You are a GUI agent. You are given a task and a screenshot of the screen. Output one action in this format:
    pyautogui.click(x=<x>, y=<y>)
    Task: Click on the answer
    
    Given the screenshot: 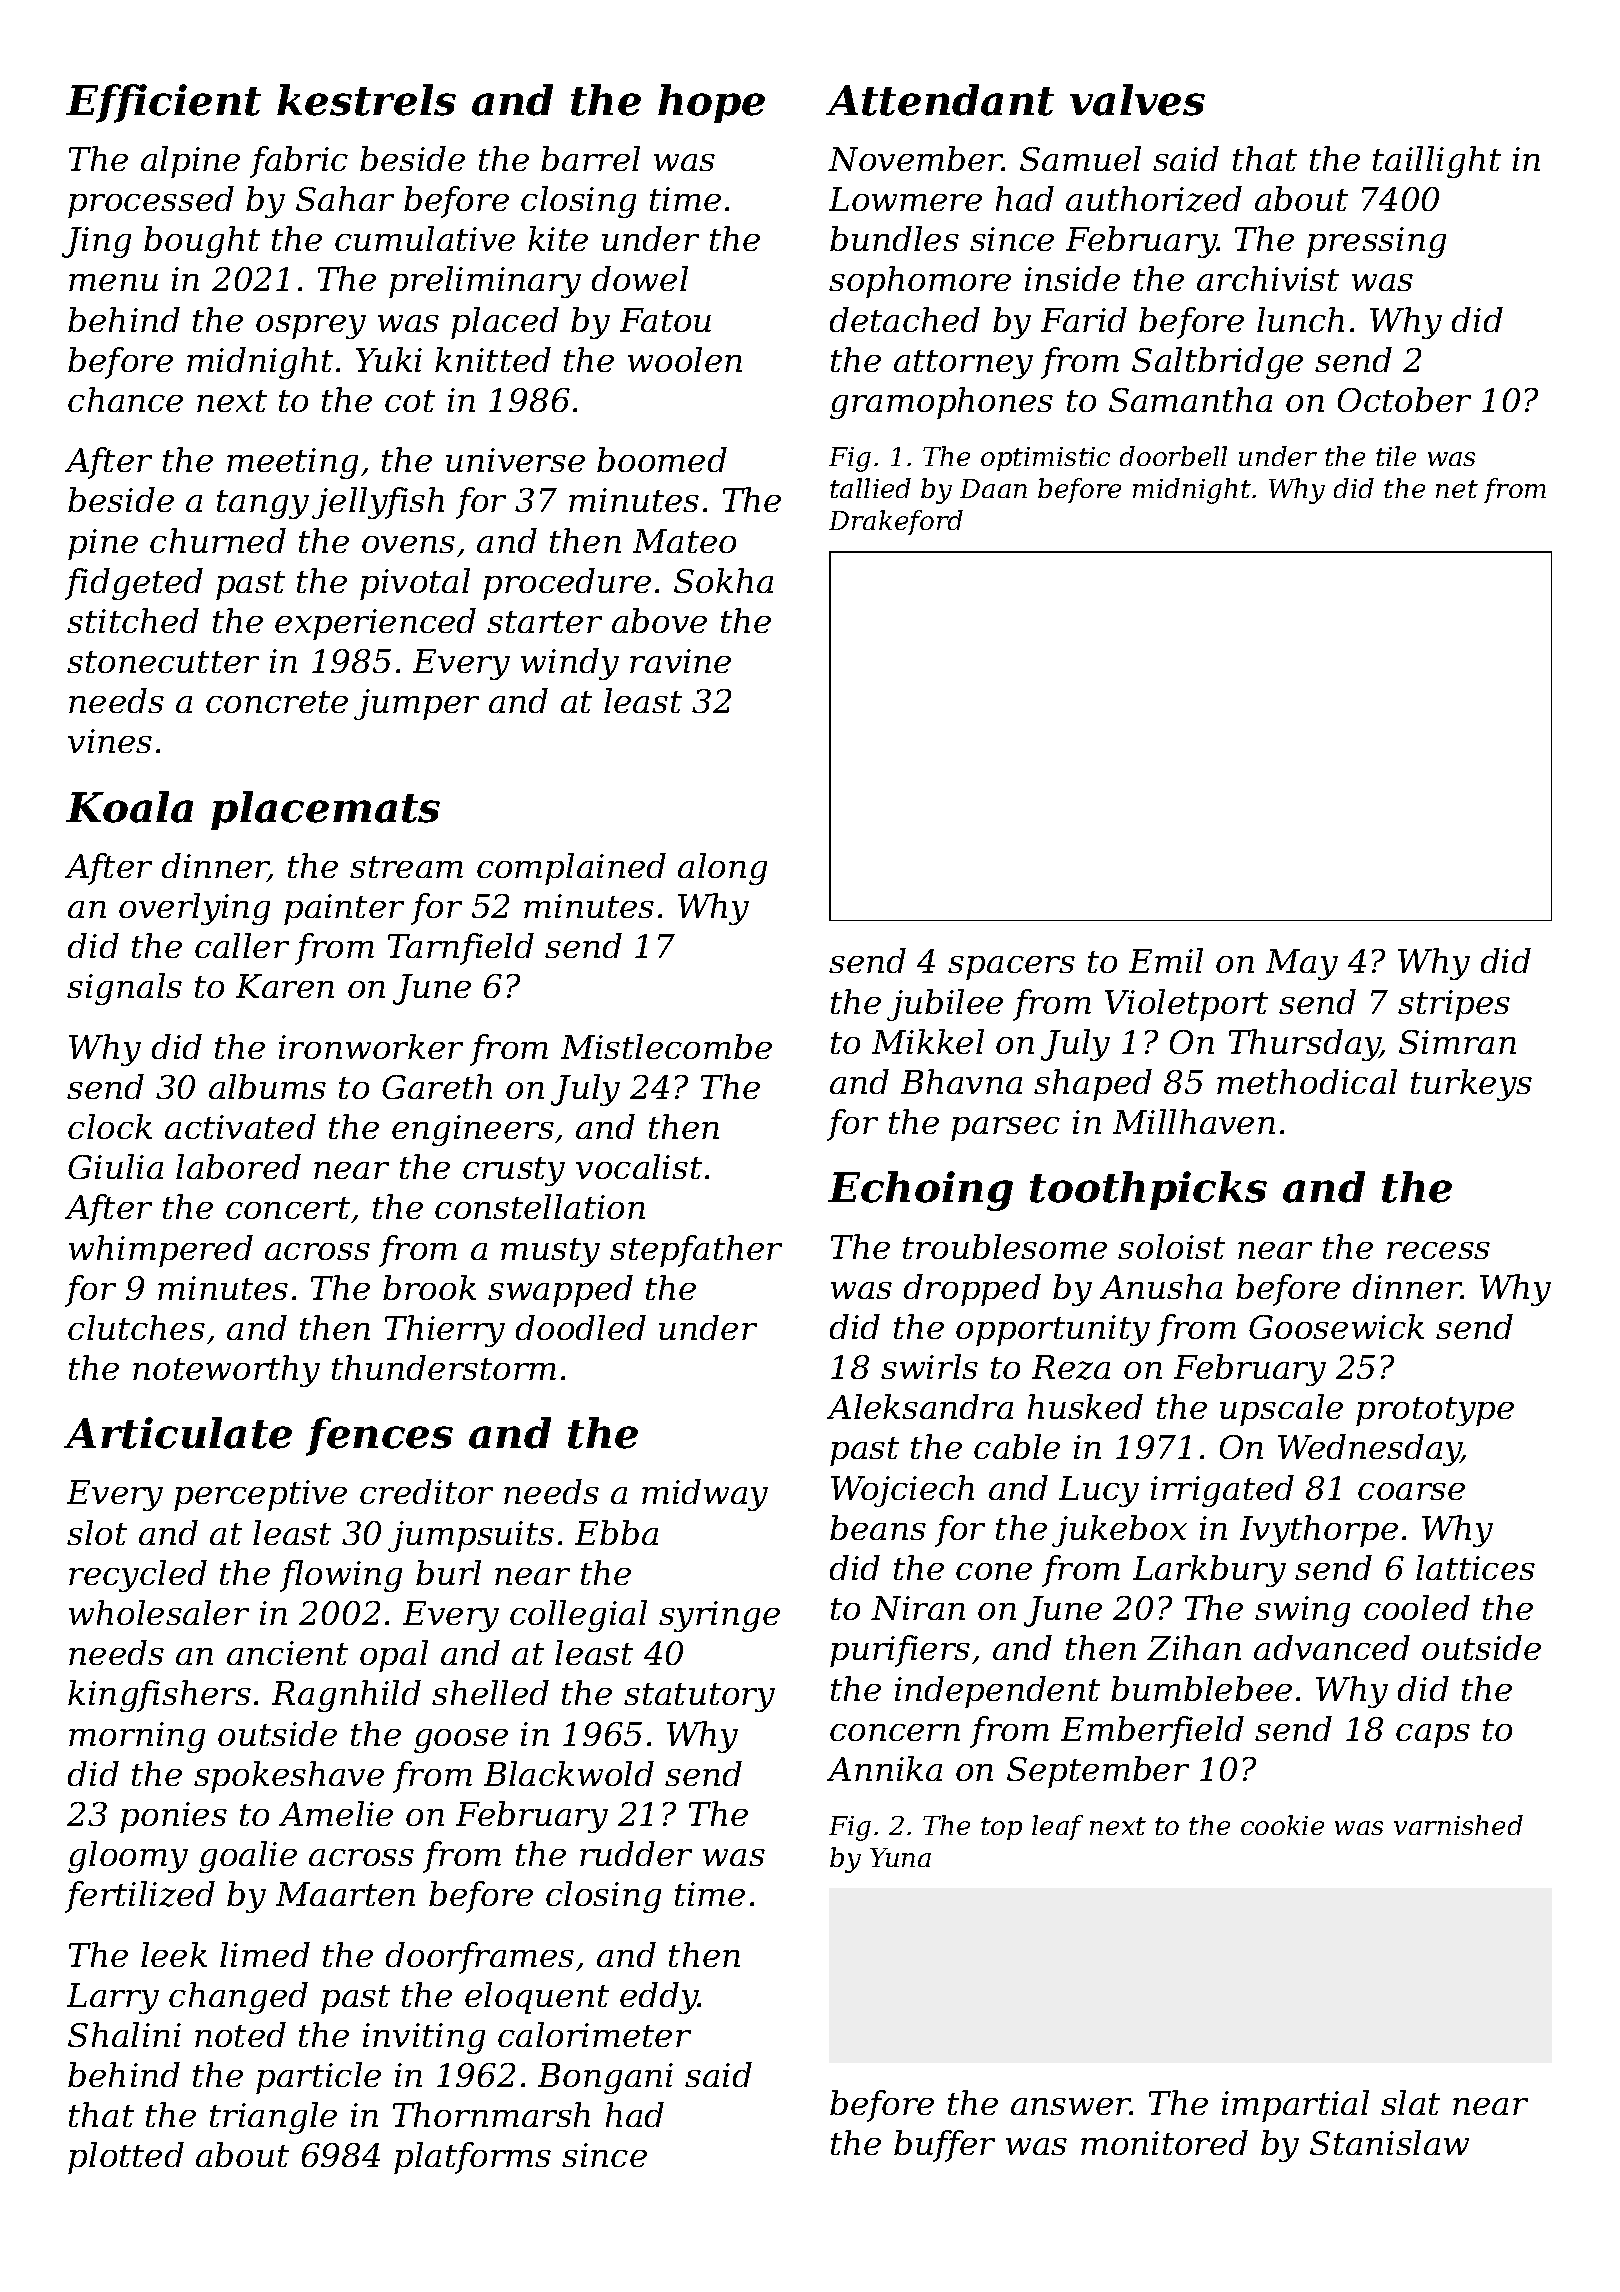 What is the action you would take?
    pyautogui.click(x=1071, y=2106)
